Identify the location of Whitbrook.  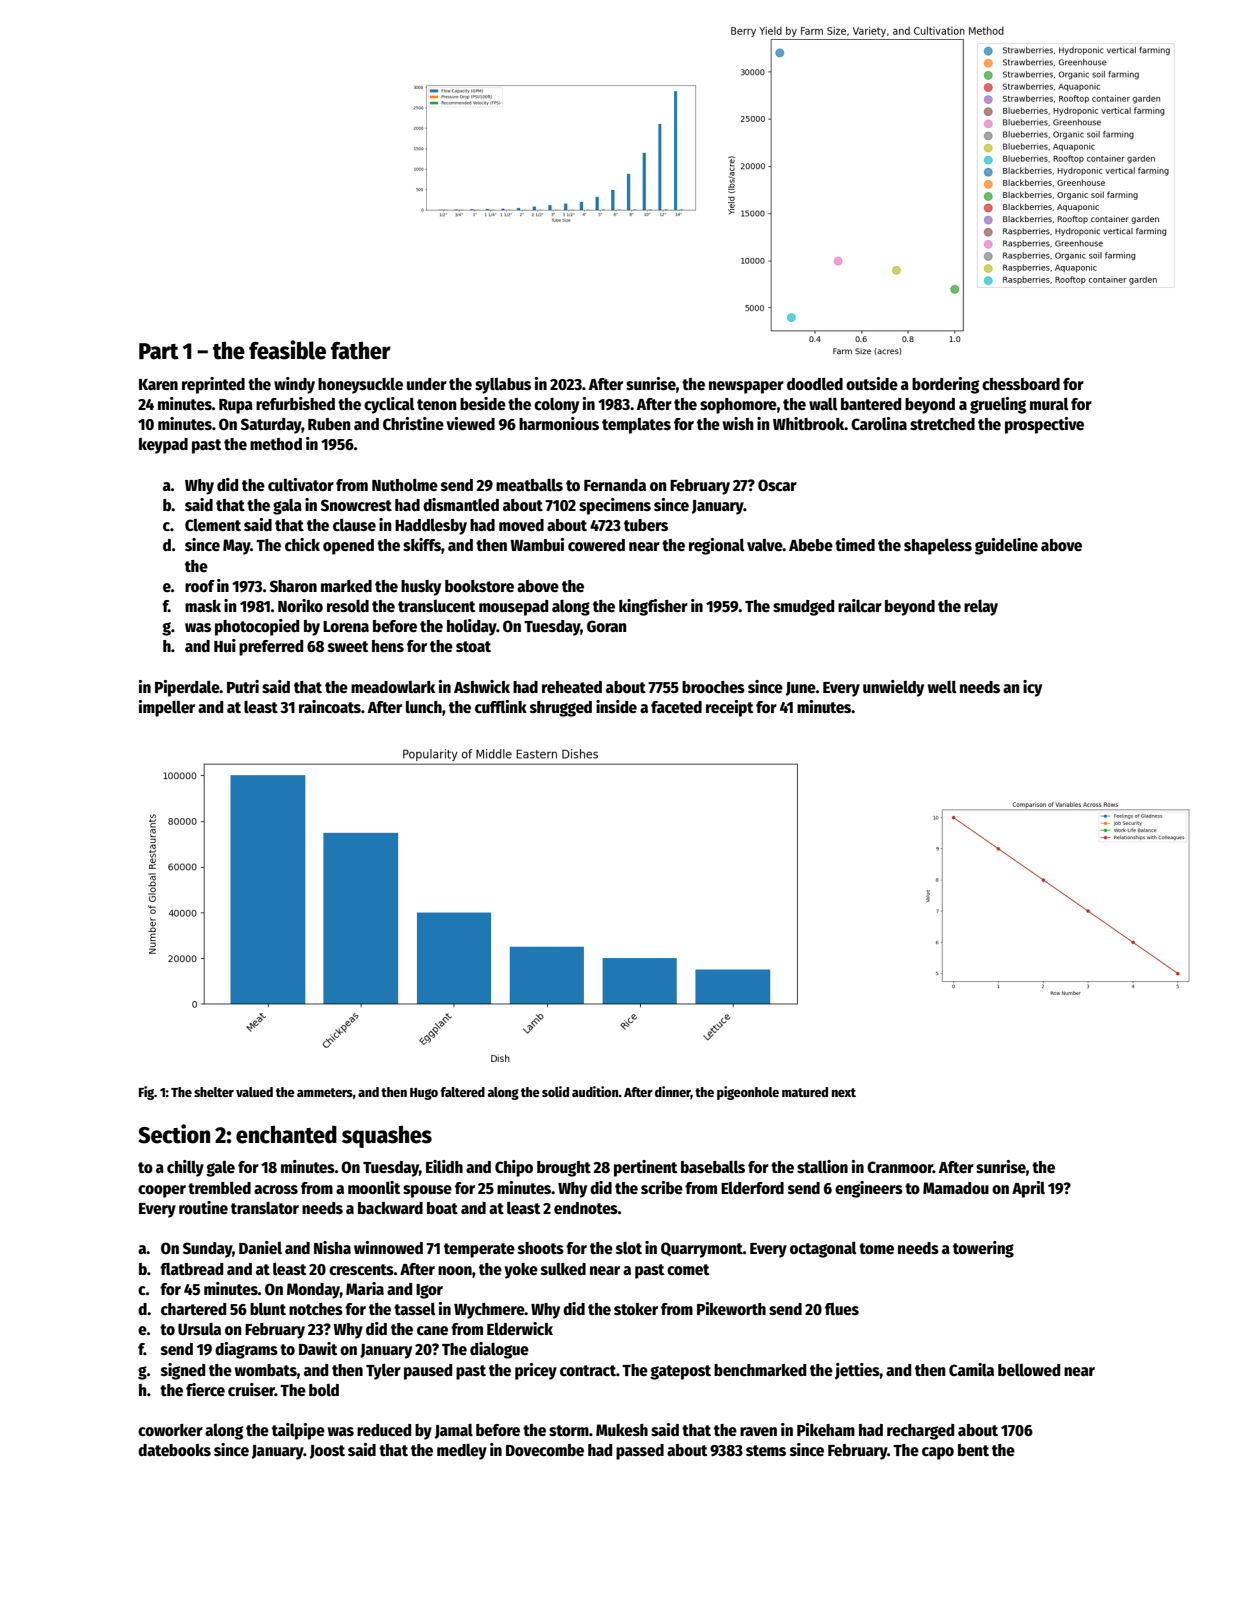
(809, 423).
